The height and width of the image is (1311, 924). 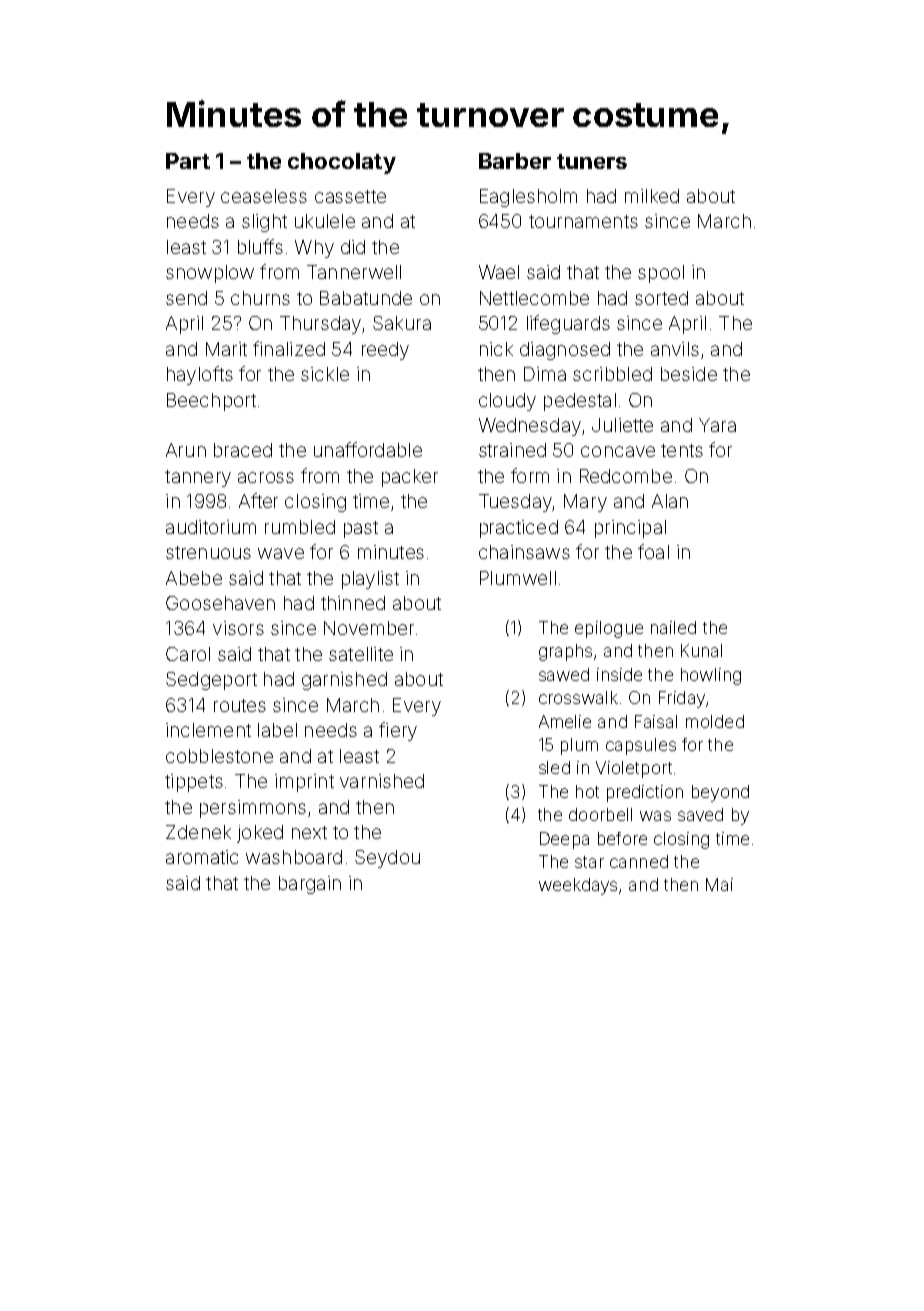 What do you see at coordinates (661, 274) in the image?
I see `spool` at bounding box center [661, 274].
